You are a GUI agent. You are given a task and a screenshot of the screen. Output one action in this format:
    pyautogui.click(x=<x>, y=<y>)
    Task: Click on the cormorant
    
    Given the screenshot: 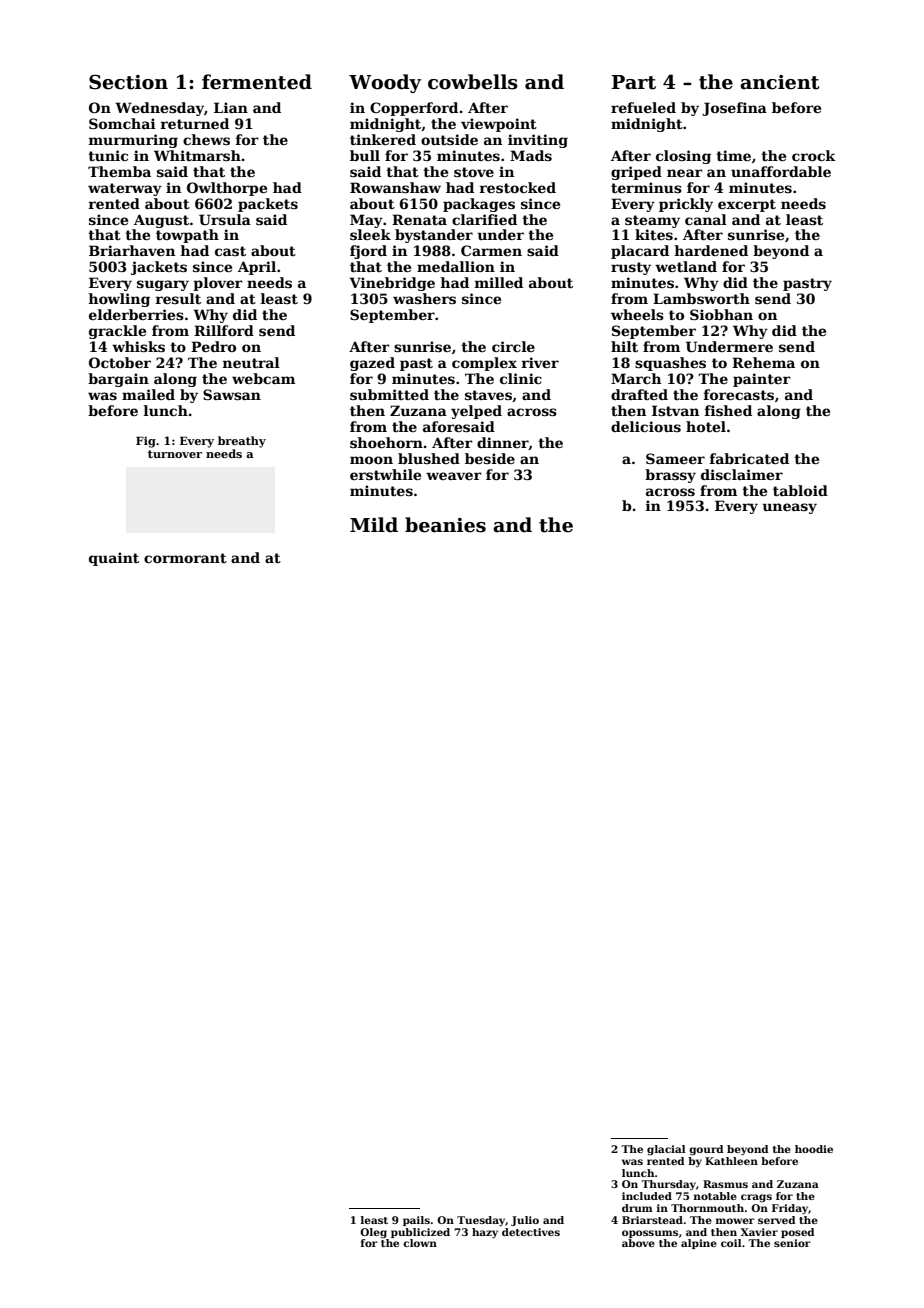 What is the action you would take?
    pyautogui.click(x=185, y=558)
